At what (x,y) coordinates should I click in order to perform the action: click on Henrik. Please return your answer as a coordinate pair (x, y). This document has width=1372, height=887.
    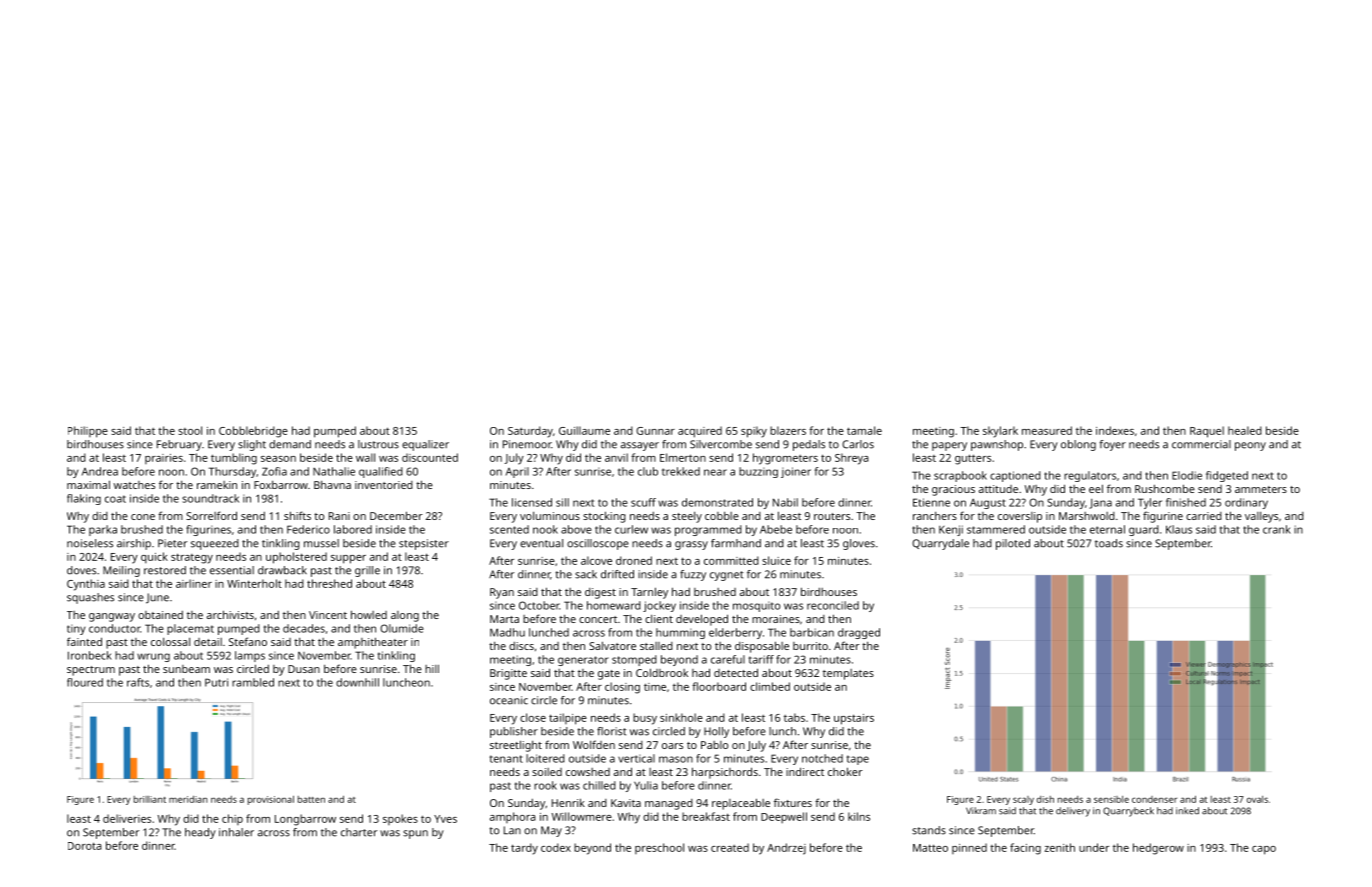
    Looking at the image, I should click on (568, 802).
